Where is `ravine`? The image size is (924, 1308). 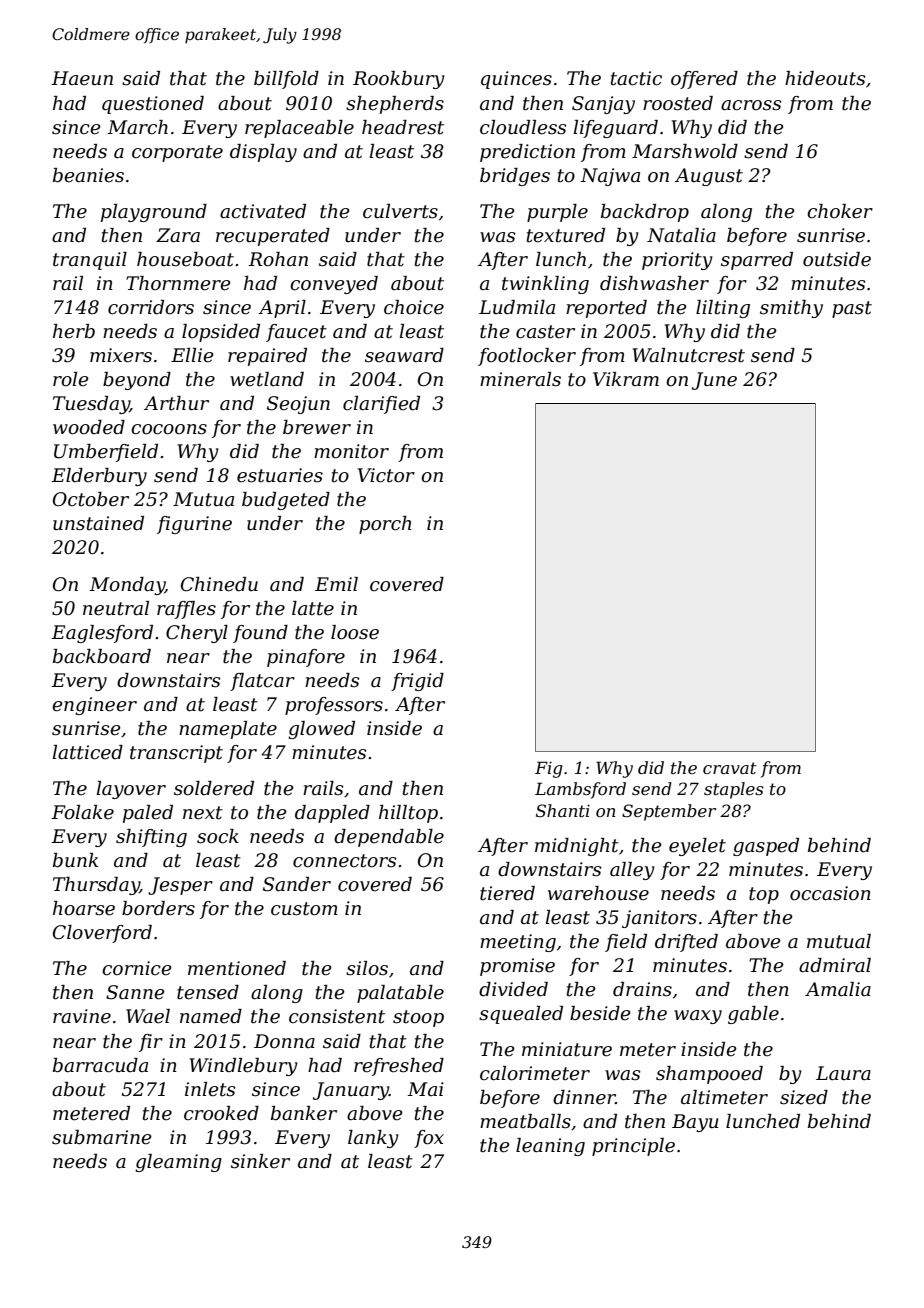
ravine is located at coordinates (82, 1016).
